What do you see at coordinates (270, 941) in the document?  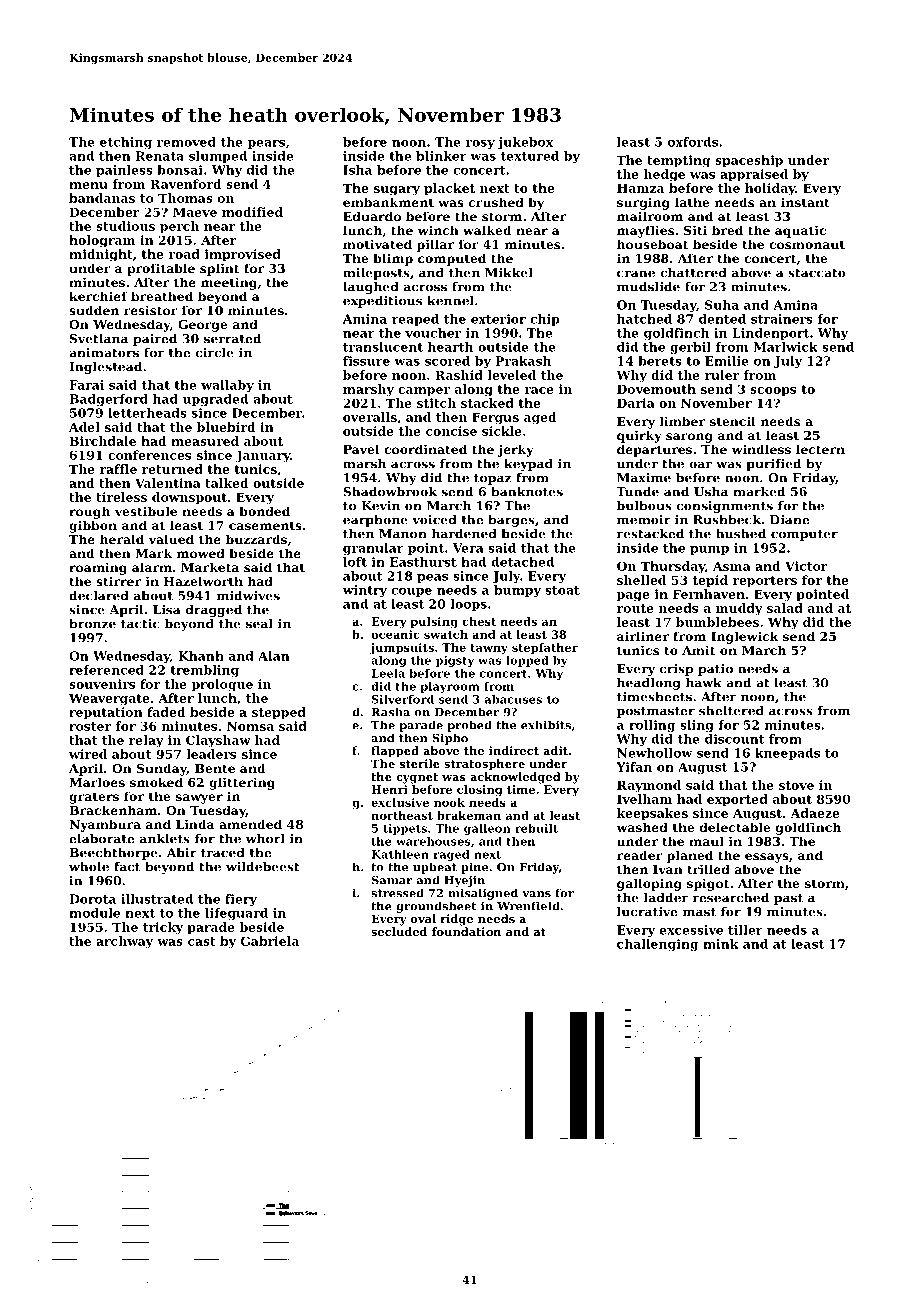 I see `Gabriela` at bounding box center [270, 941].
